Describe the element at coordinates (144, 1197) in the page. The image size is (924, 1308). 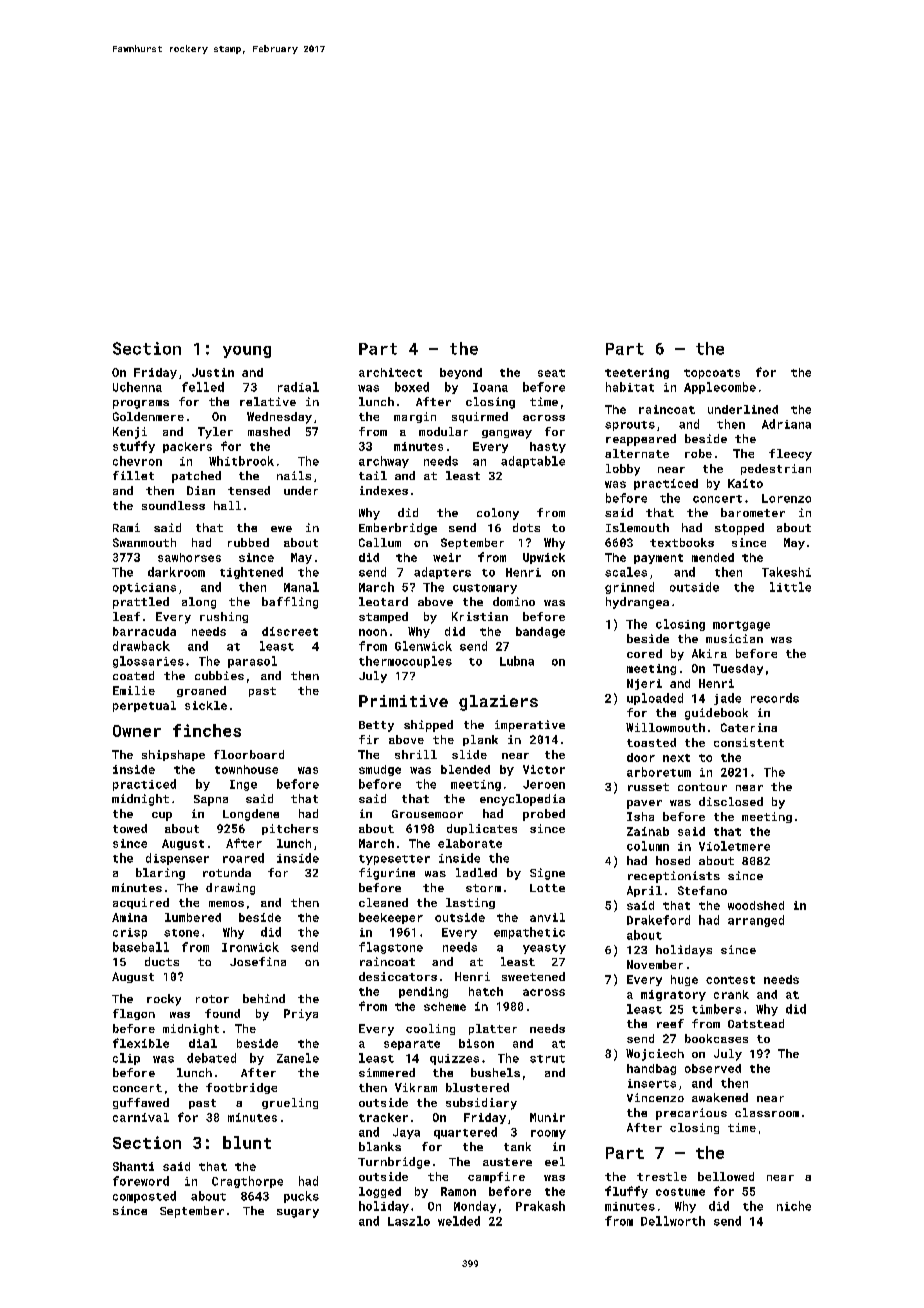
I see `composted` at that location.
